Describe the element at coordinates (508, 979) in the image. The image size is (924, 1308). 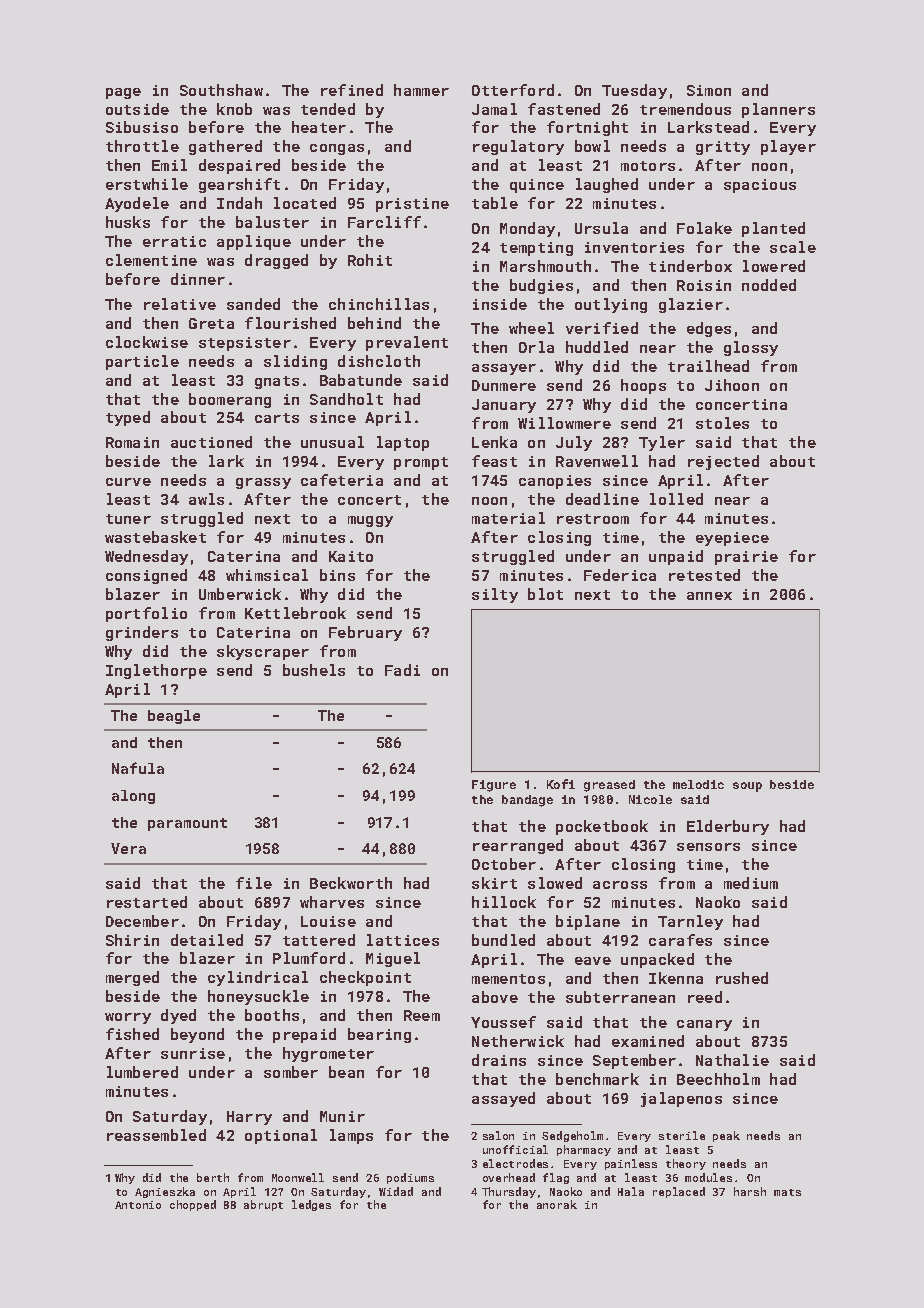
I see `mementos` at that location.
